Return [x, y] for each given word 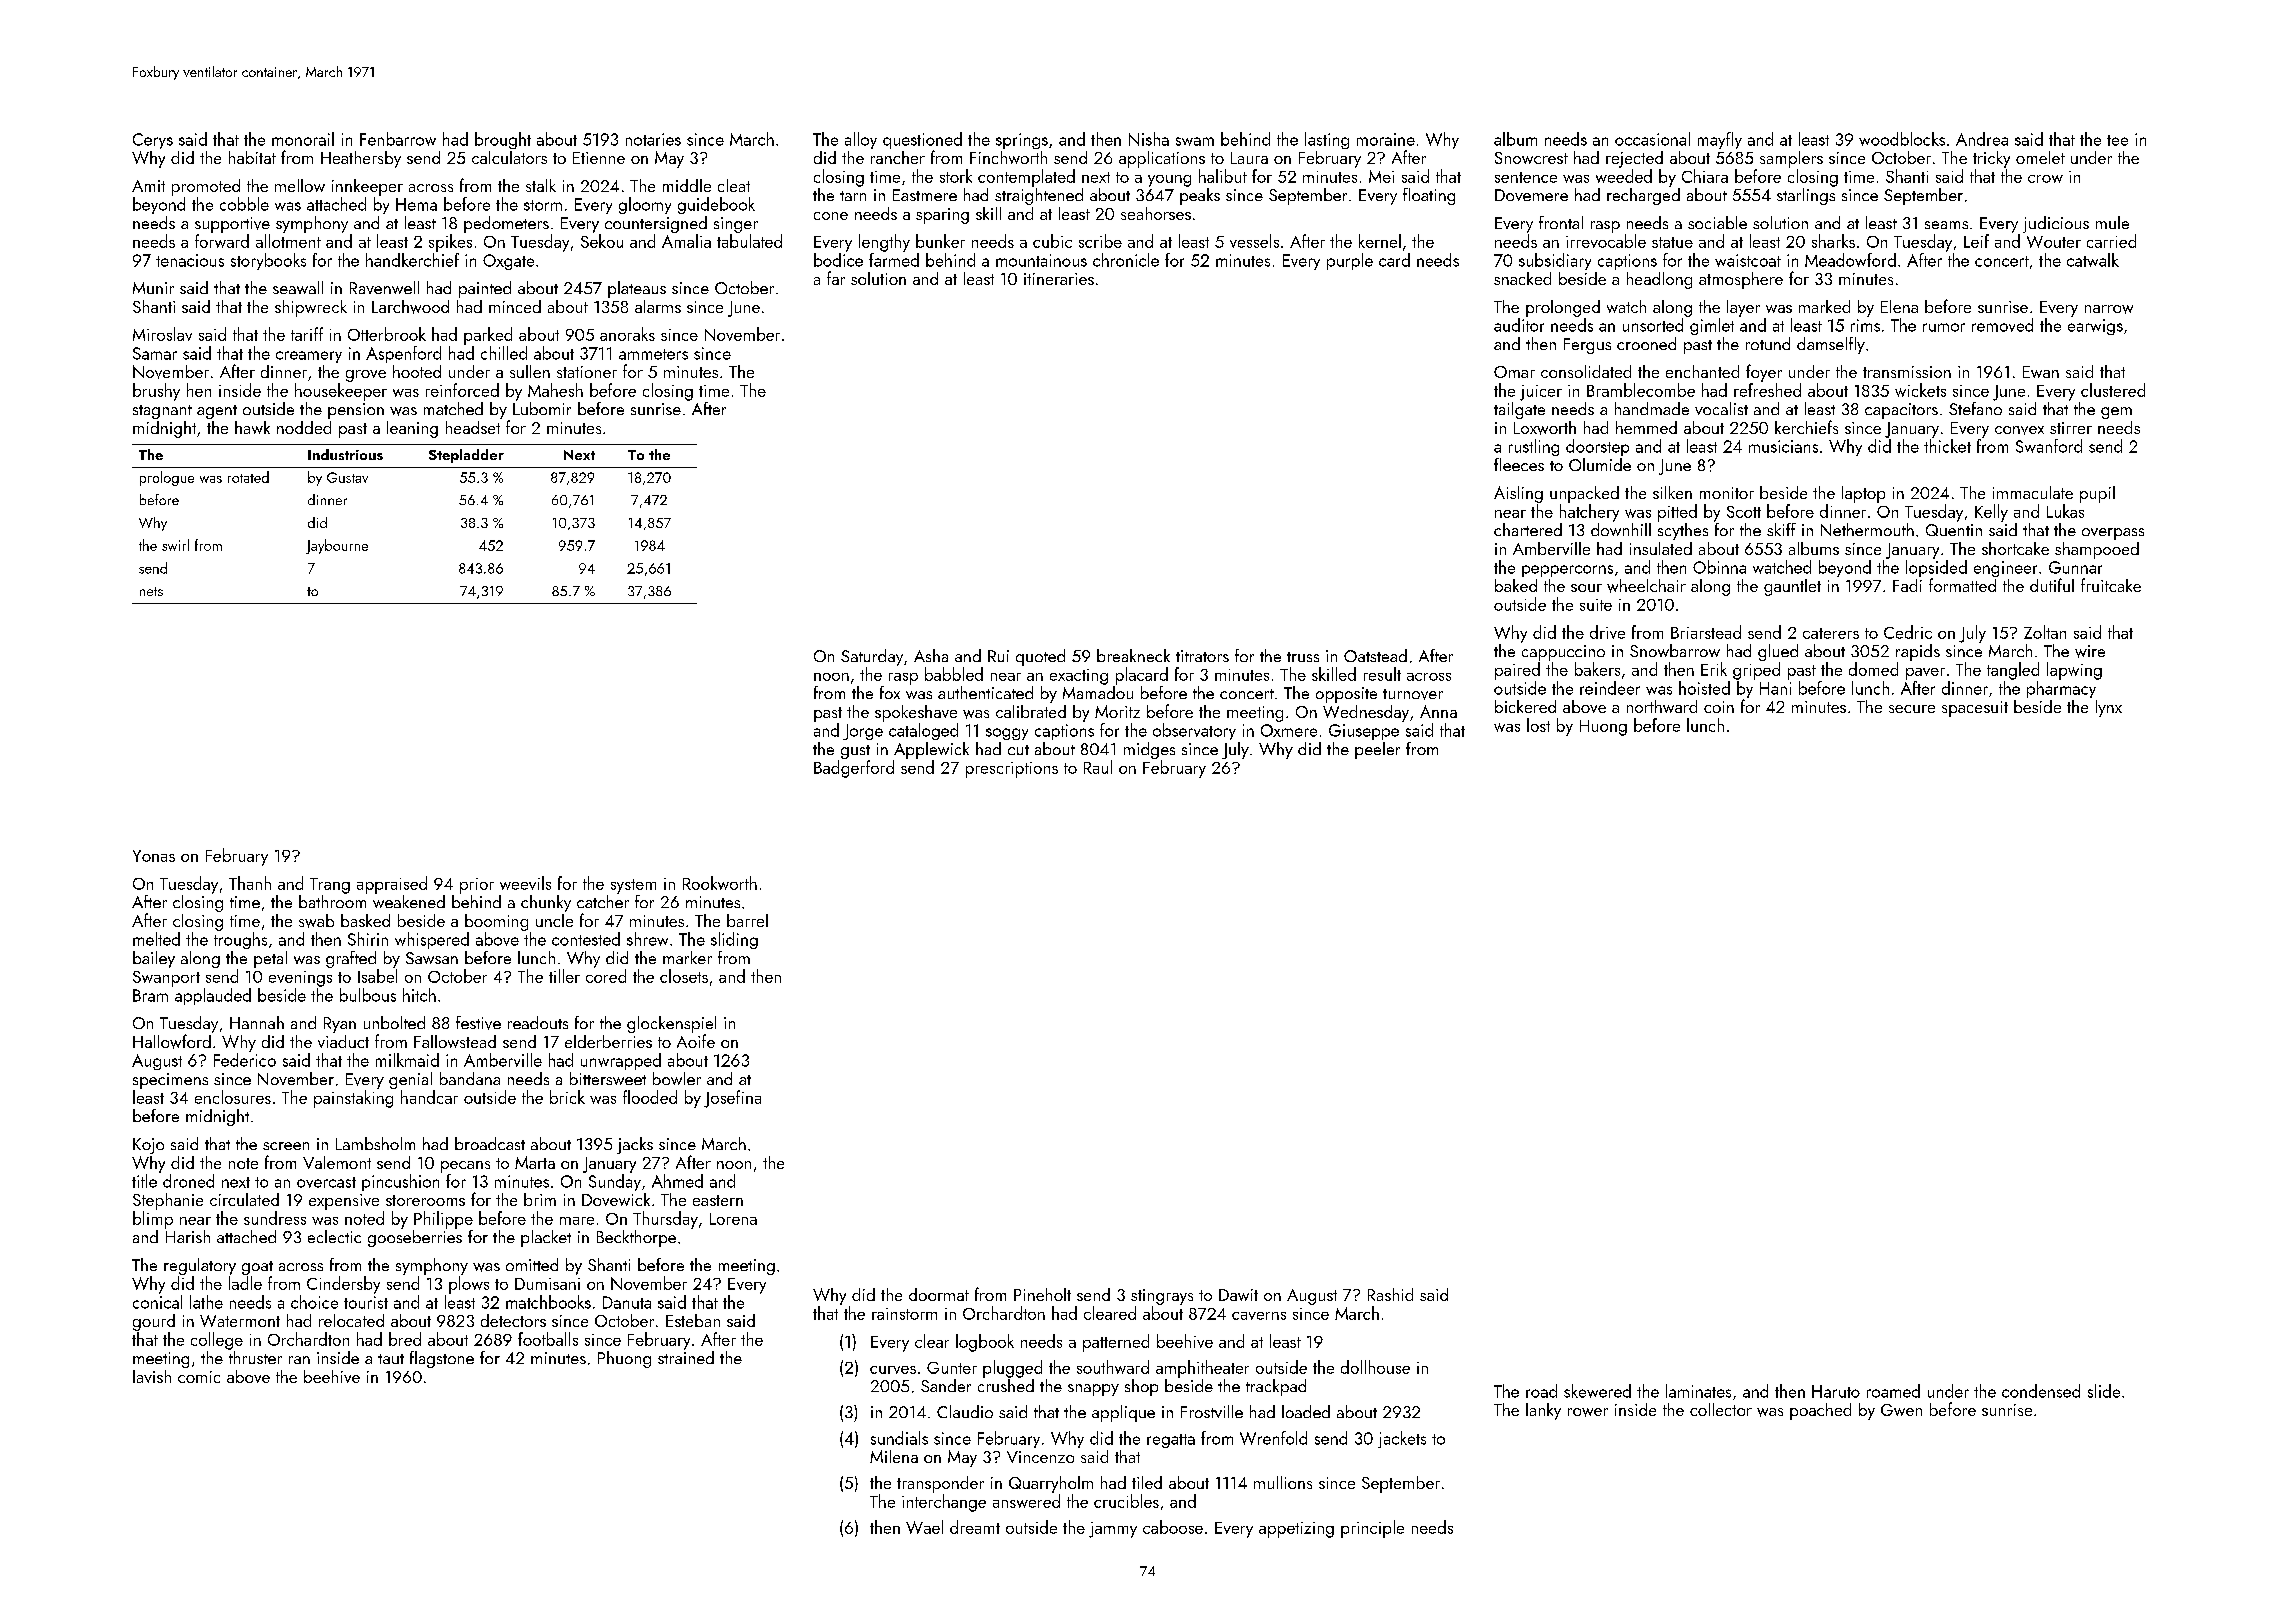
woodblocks [1902, 139]
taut [391, 1359]
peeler [1377, 750]
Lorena [733, 1219]
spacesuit [1975, 709]
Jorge [863, 732]
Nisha [1149, 139]
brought [503, 140]
